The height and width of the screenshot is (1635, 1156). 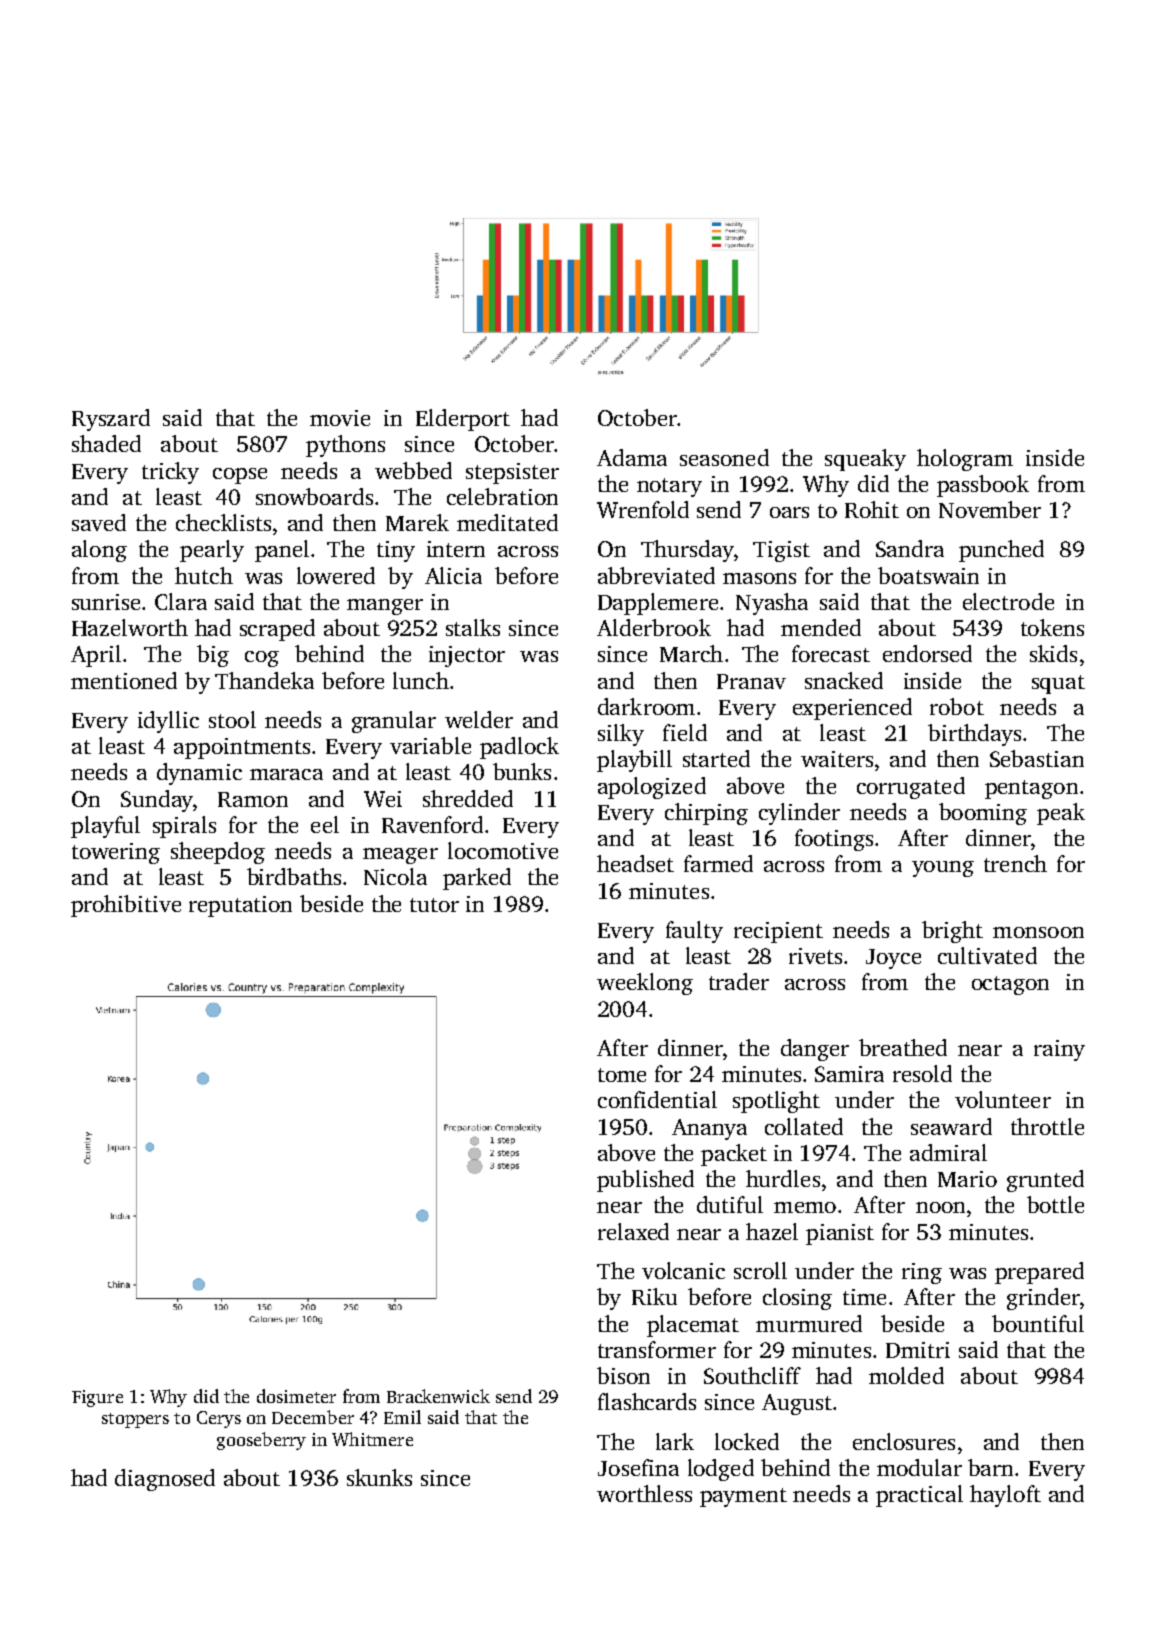 What do you see at coordinates (632, 457) in the screenshot?
I see `Adama` at bounding box center [632, 457].
